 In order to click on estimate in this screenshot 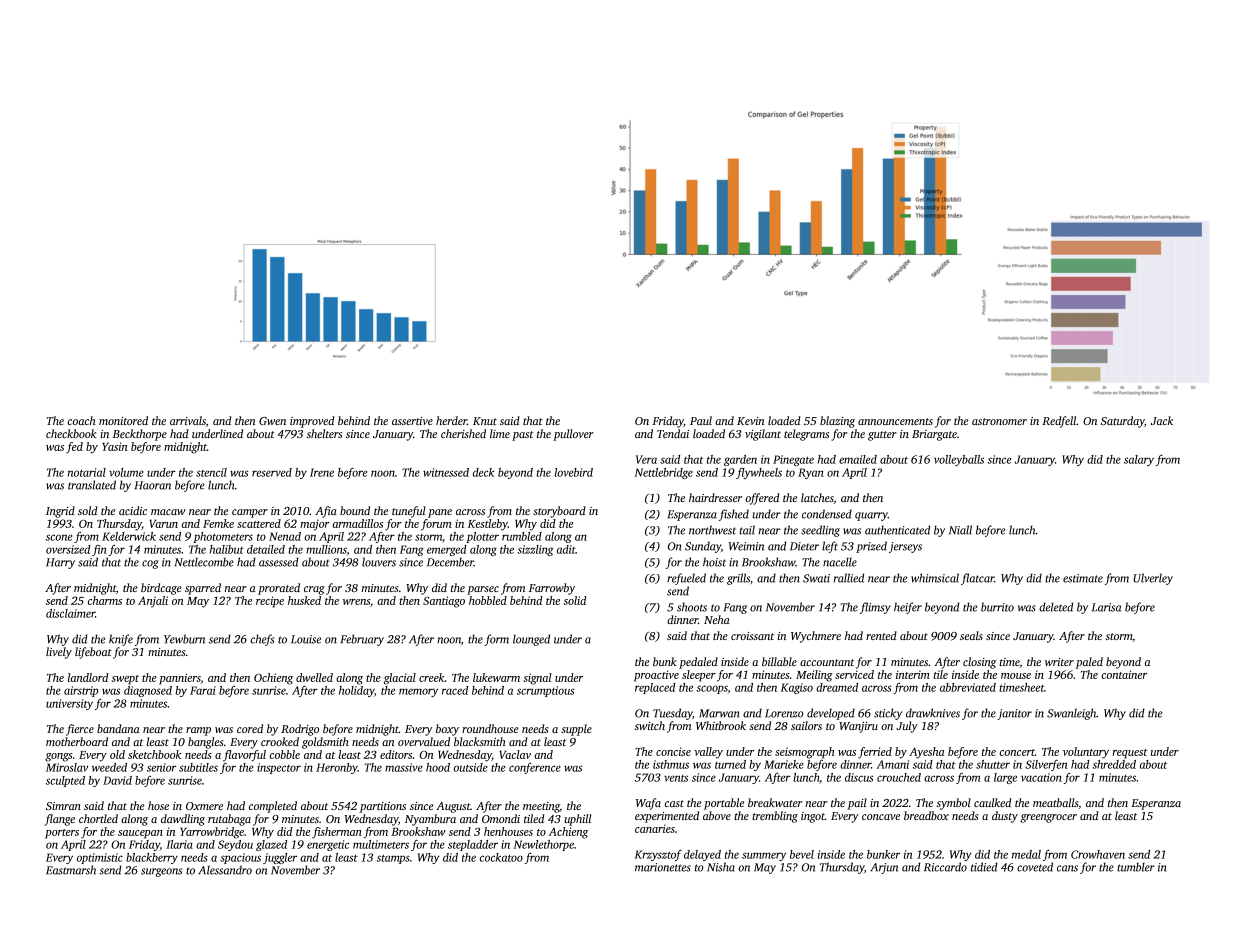, I will do `click(1083, 578)`.
